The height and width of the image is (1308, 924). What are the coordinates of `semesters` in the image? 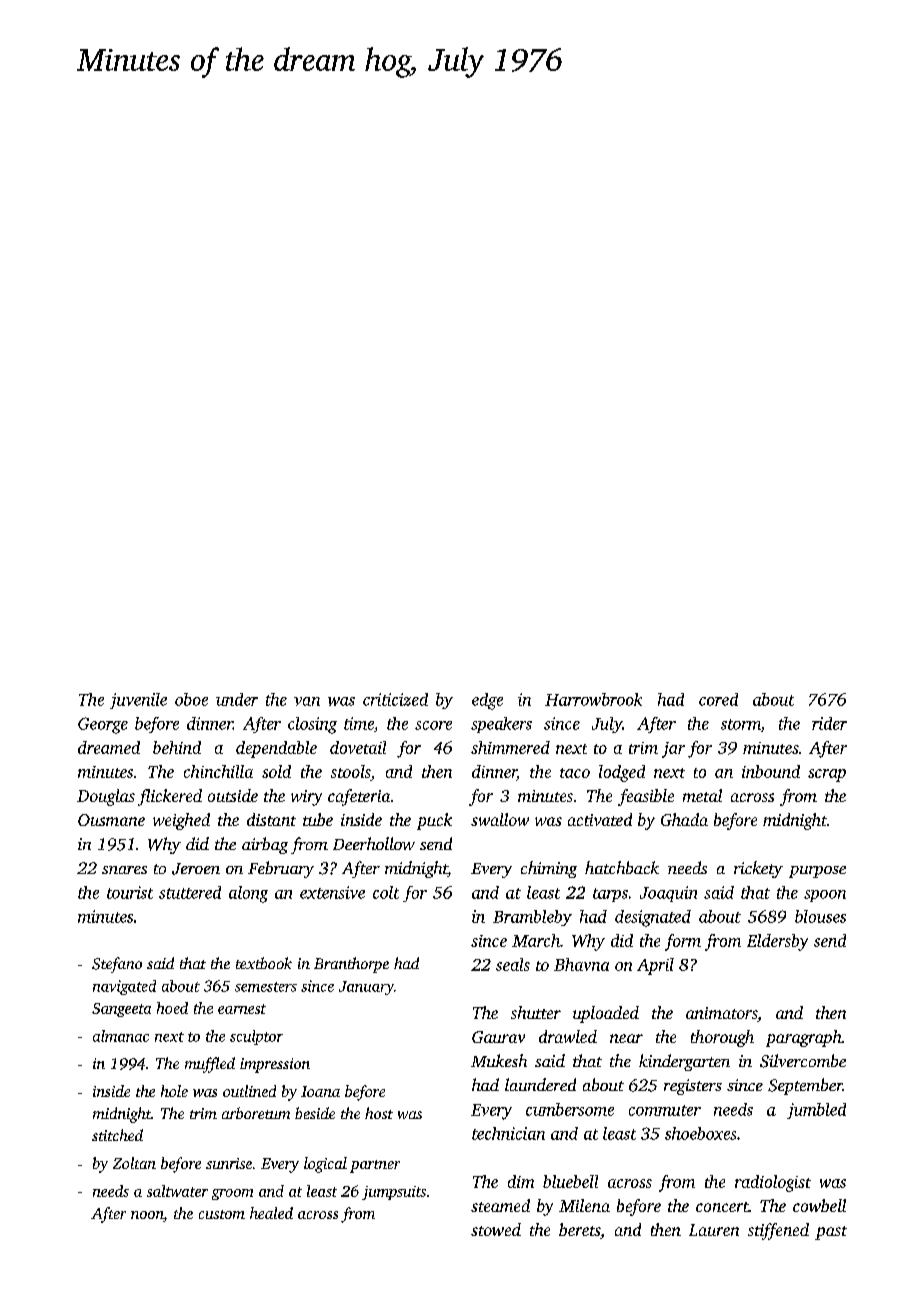 It's located at (266, 987).
